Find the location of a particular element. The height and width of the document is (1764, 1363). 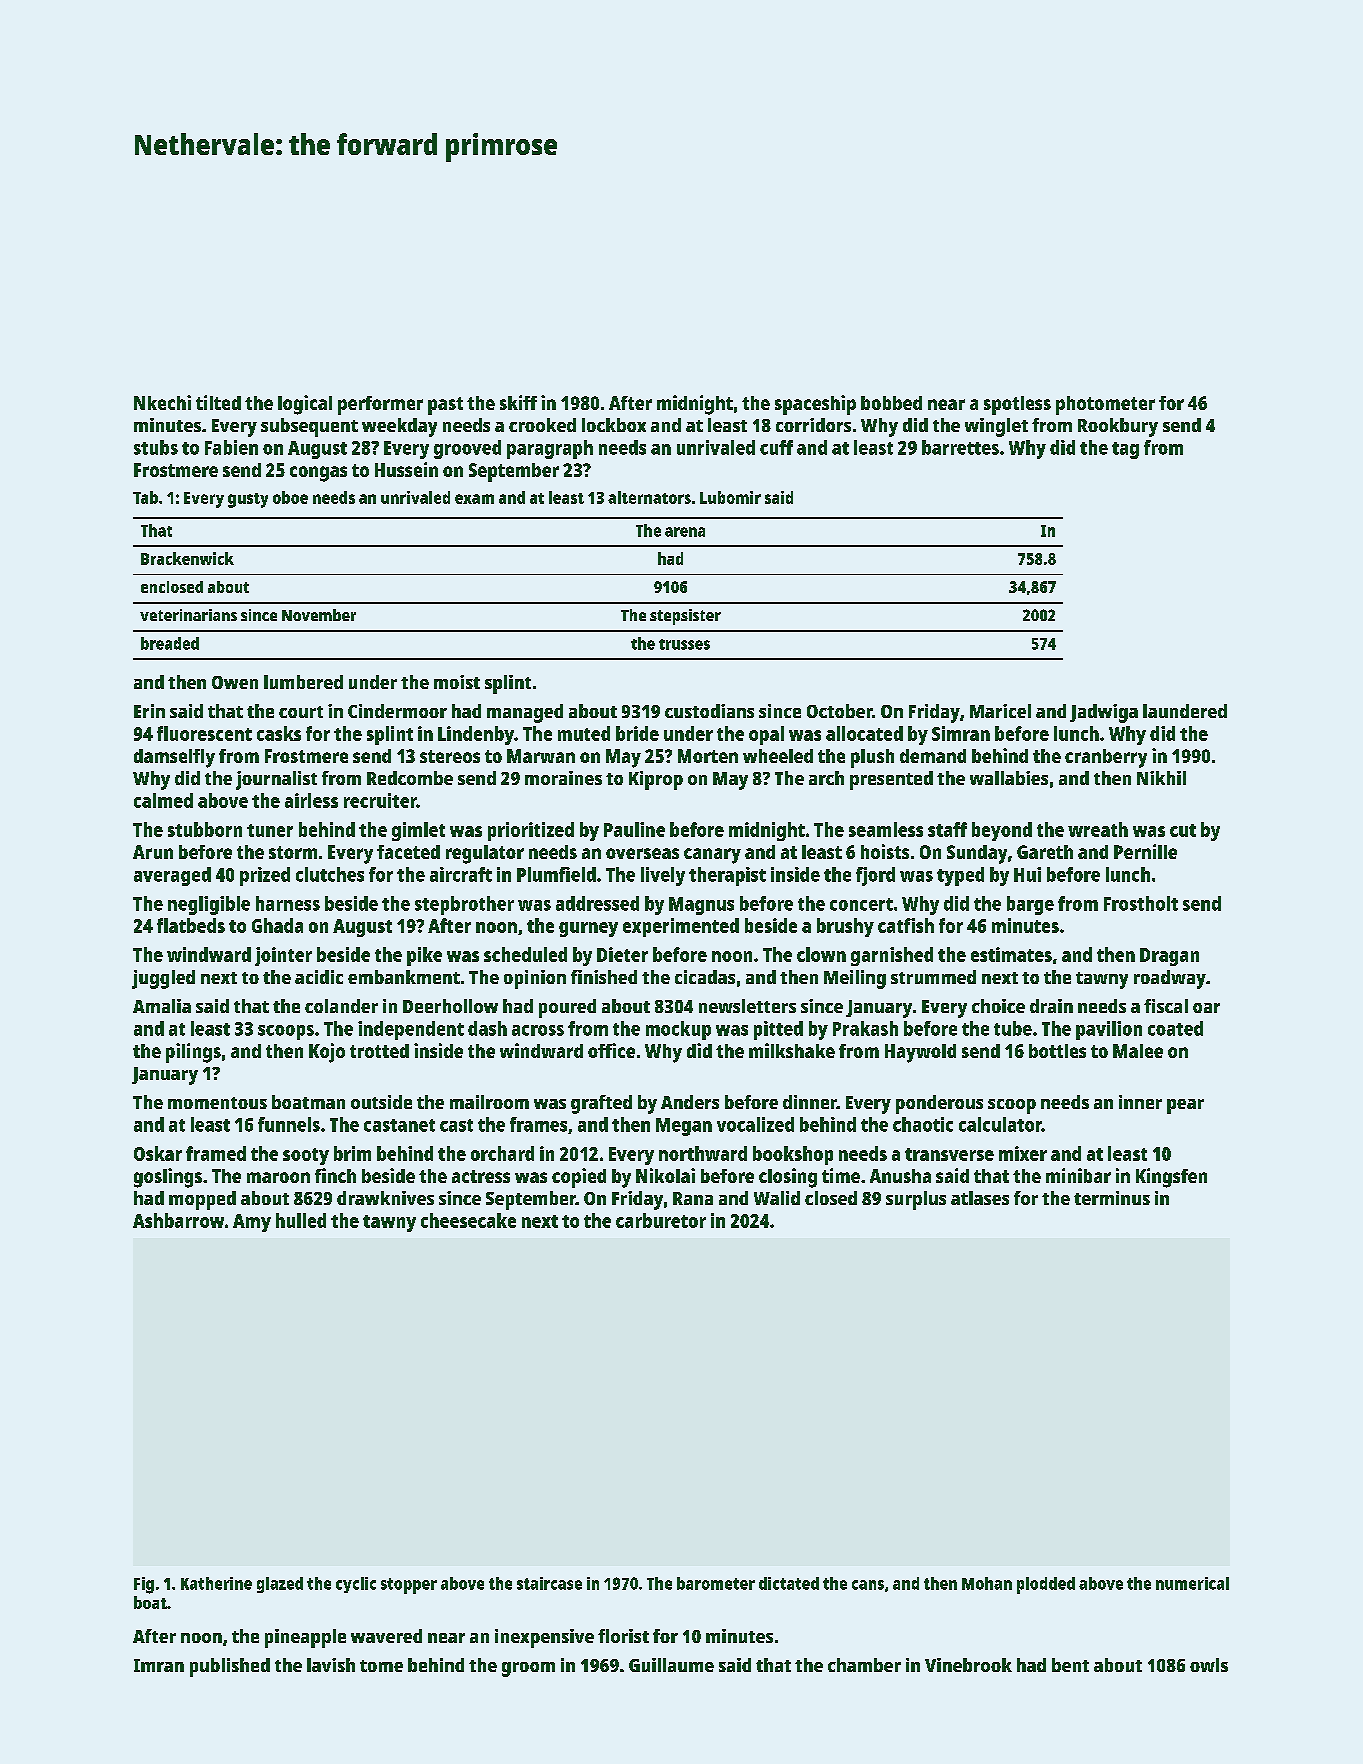

groom is located at coordinates (528, 1669).
